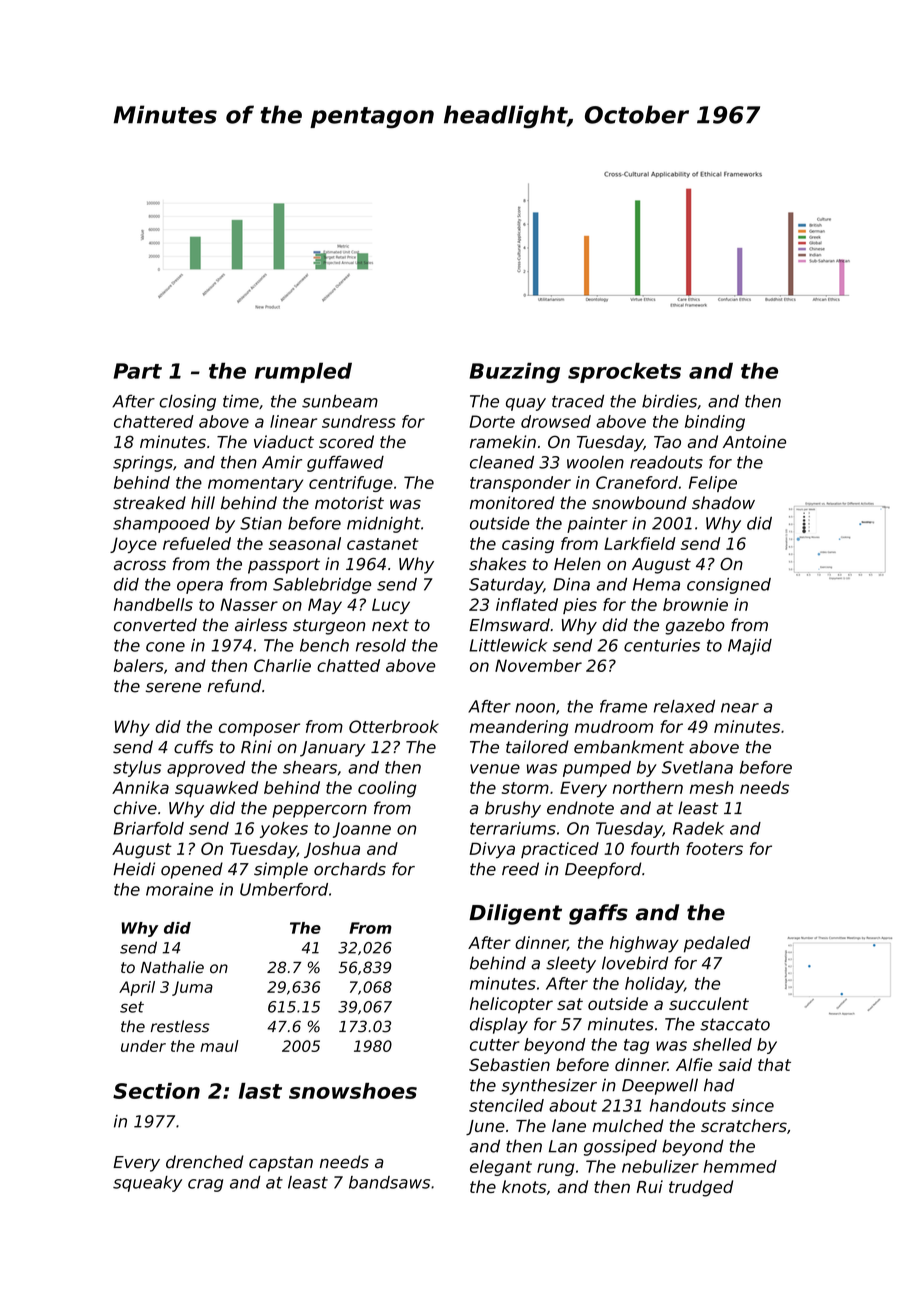 This screenshot has width=908, height=1316. I want to click on airless, so click(261, 625).
